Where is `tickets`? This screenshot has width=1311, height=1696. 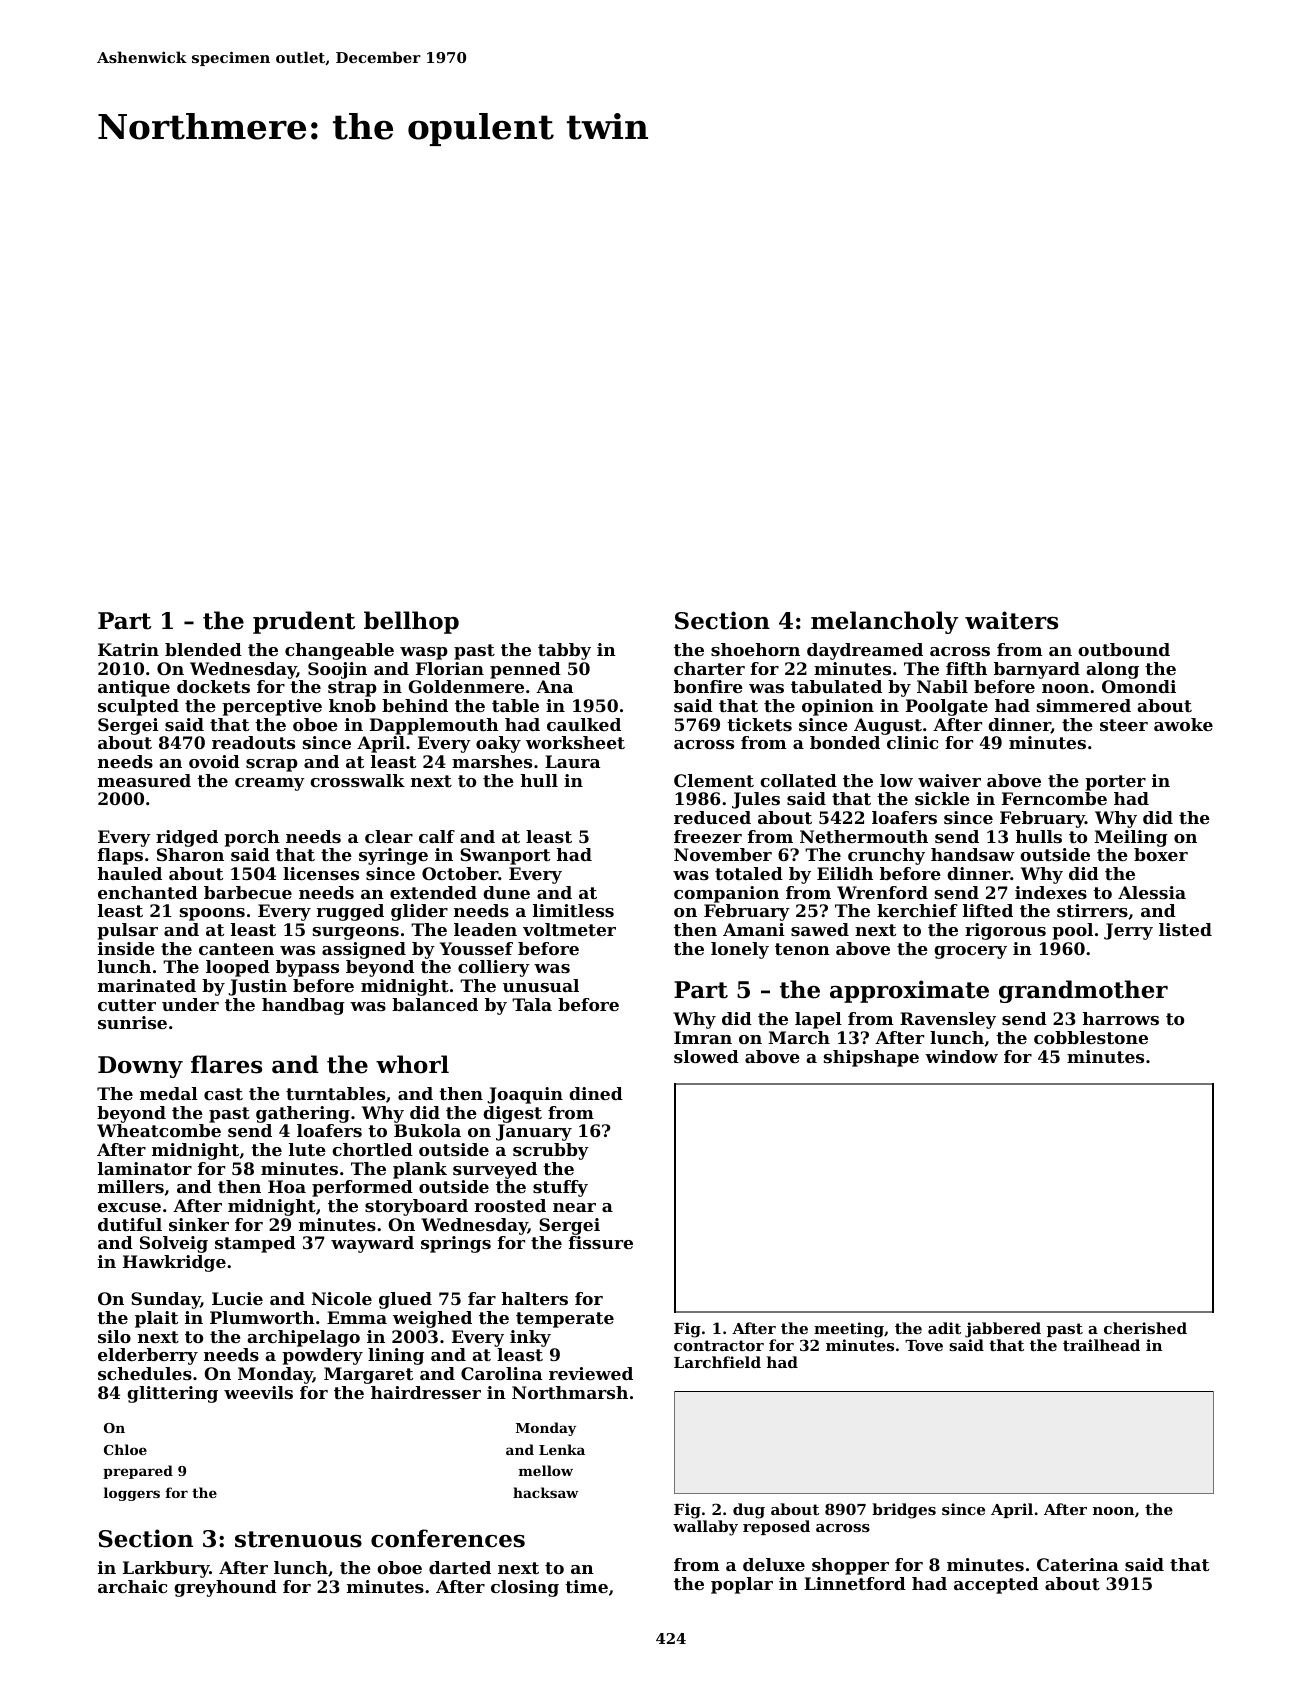 tickets is located at coordinates (759, 724).
